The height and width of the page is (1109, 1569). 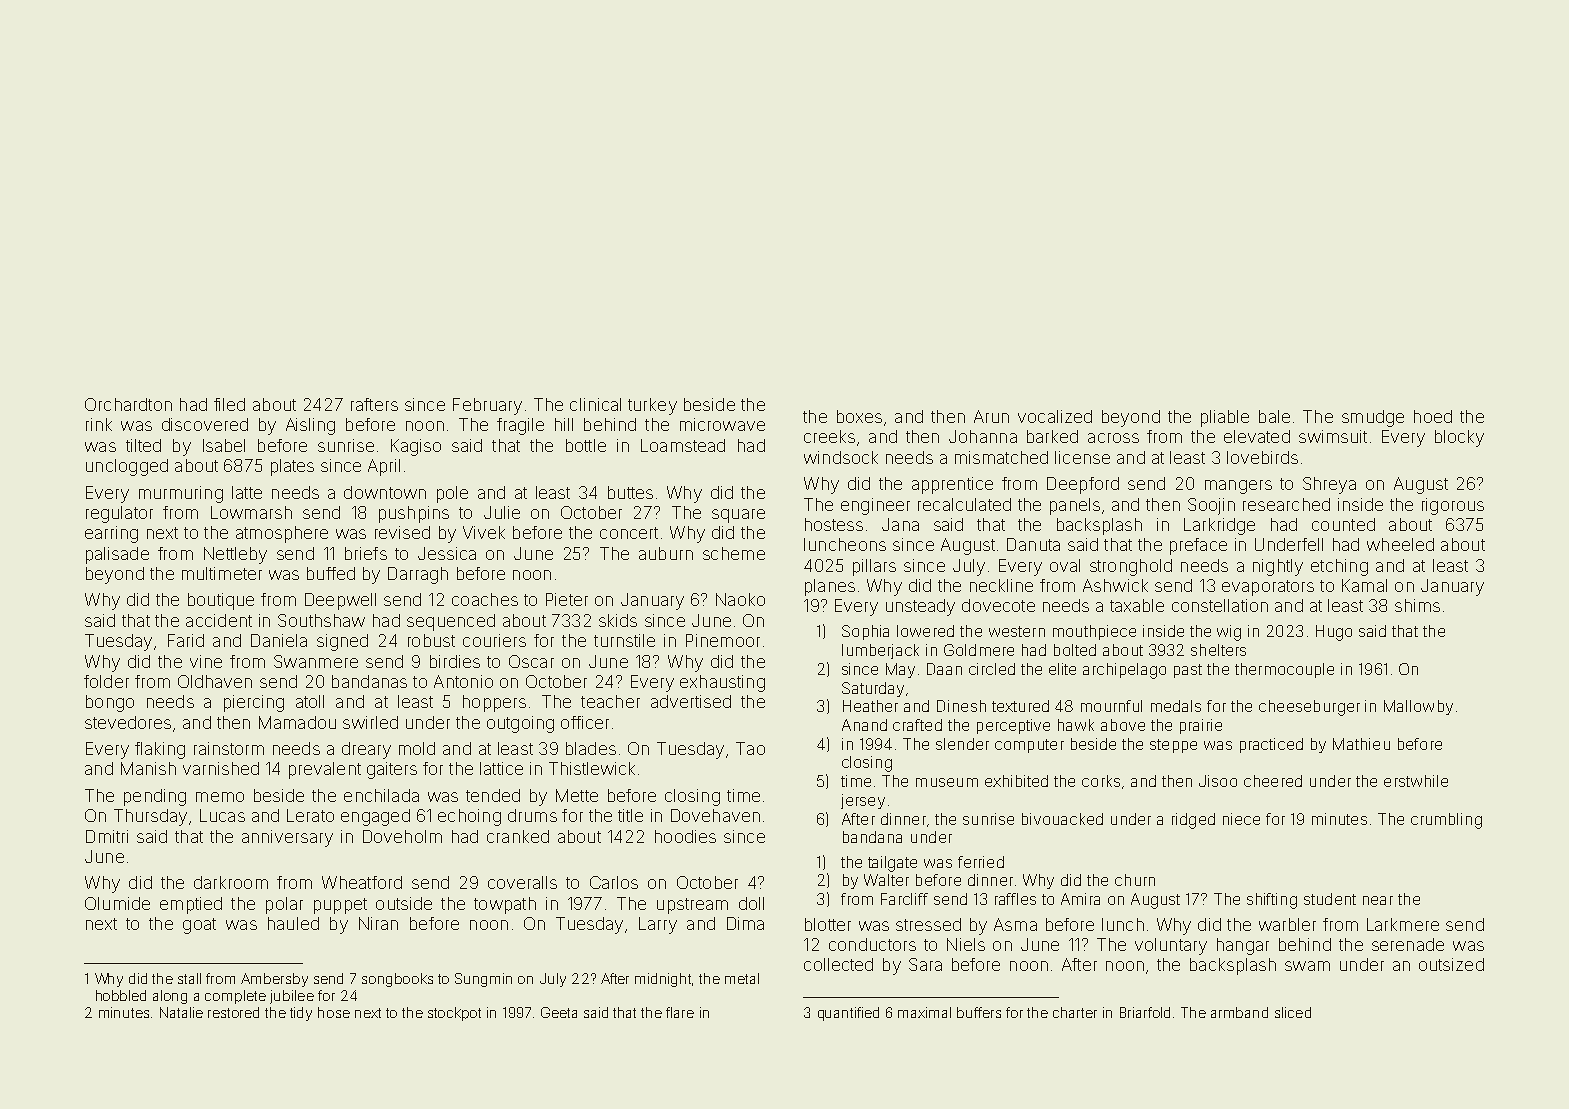 What do you see at coordinates (1176, 706) in the page?
I see `medals` at bounding box center [1176, 706].
